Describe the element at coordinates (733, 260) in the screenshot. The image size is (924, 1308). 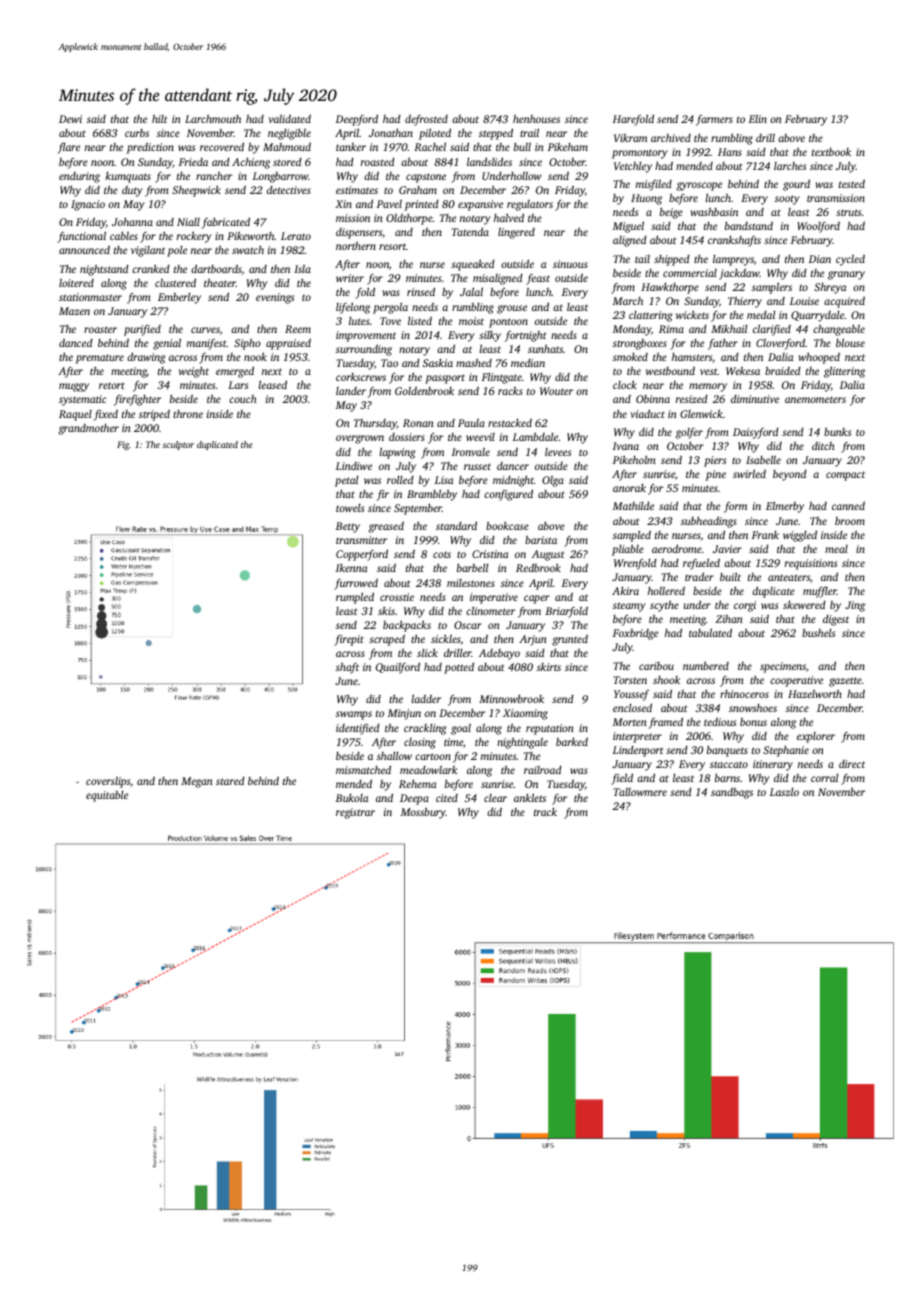
I see `lampreys` at that location.
